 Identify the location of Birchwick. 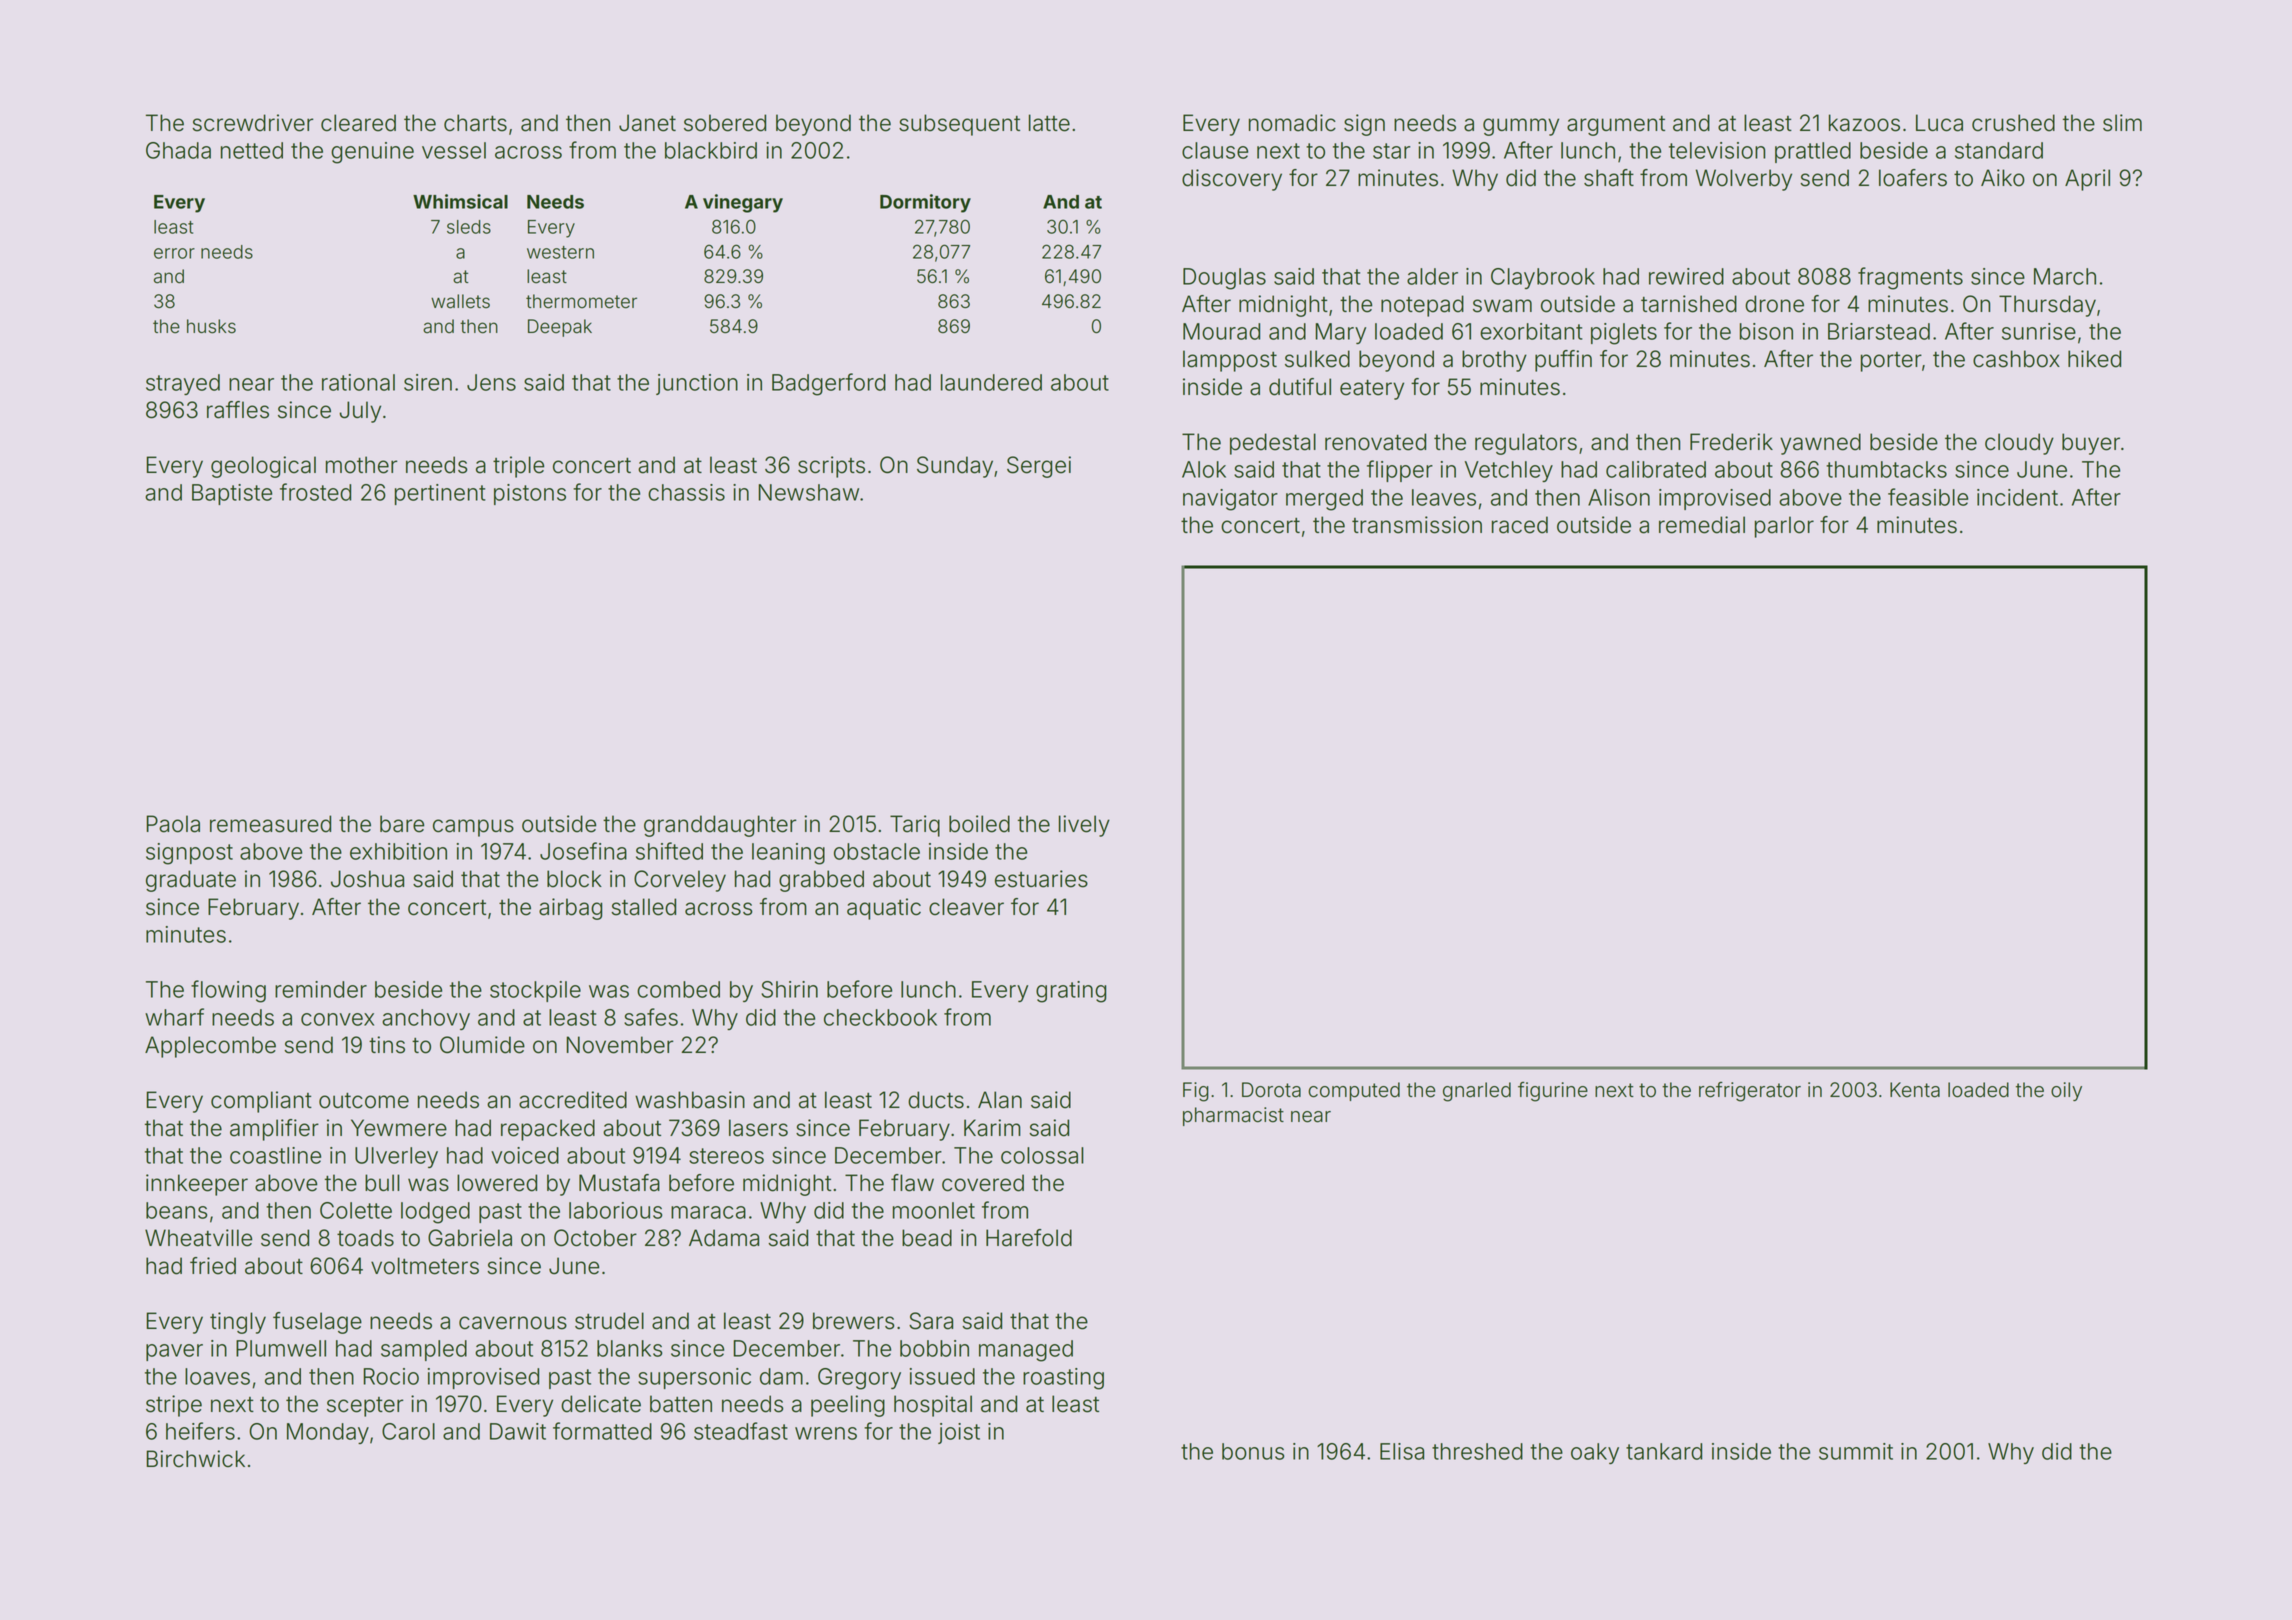
(196, 1459).
